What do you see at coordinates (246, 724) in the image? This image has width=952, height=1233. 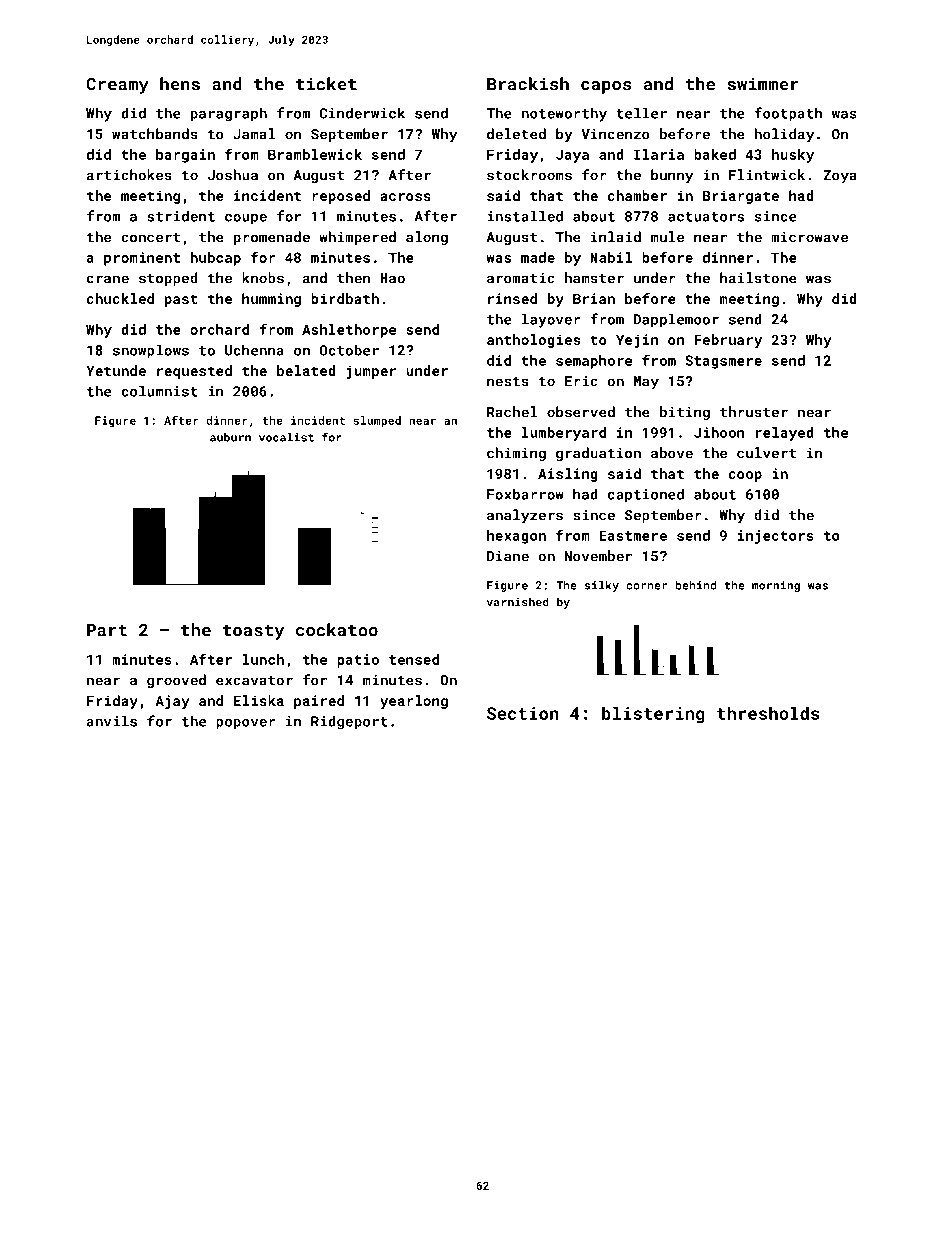 I see `popover` at bounding box center [246, 724].
